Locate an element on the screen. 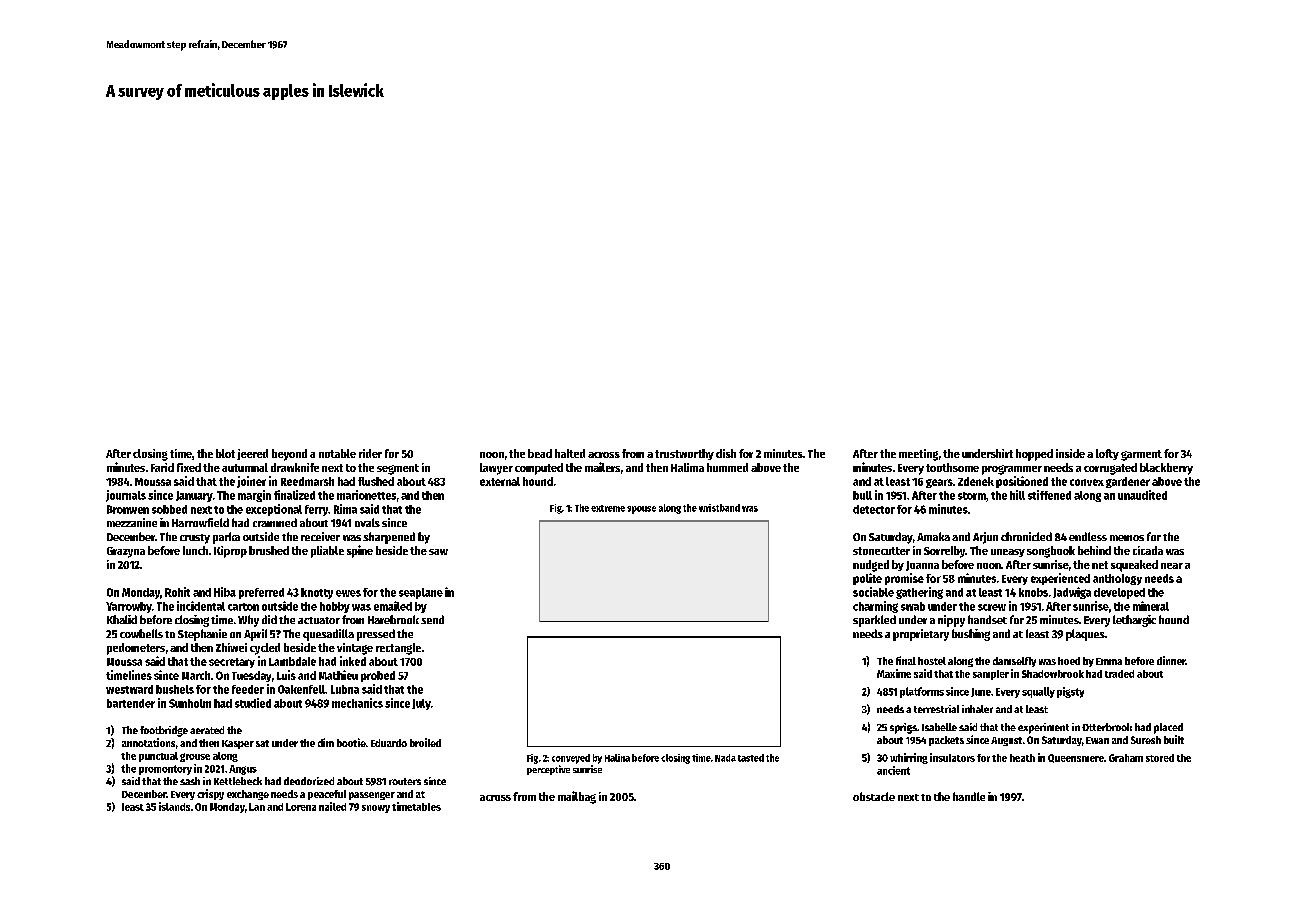  Sunholm is located at coordinates (190, 703).
